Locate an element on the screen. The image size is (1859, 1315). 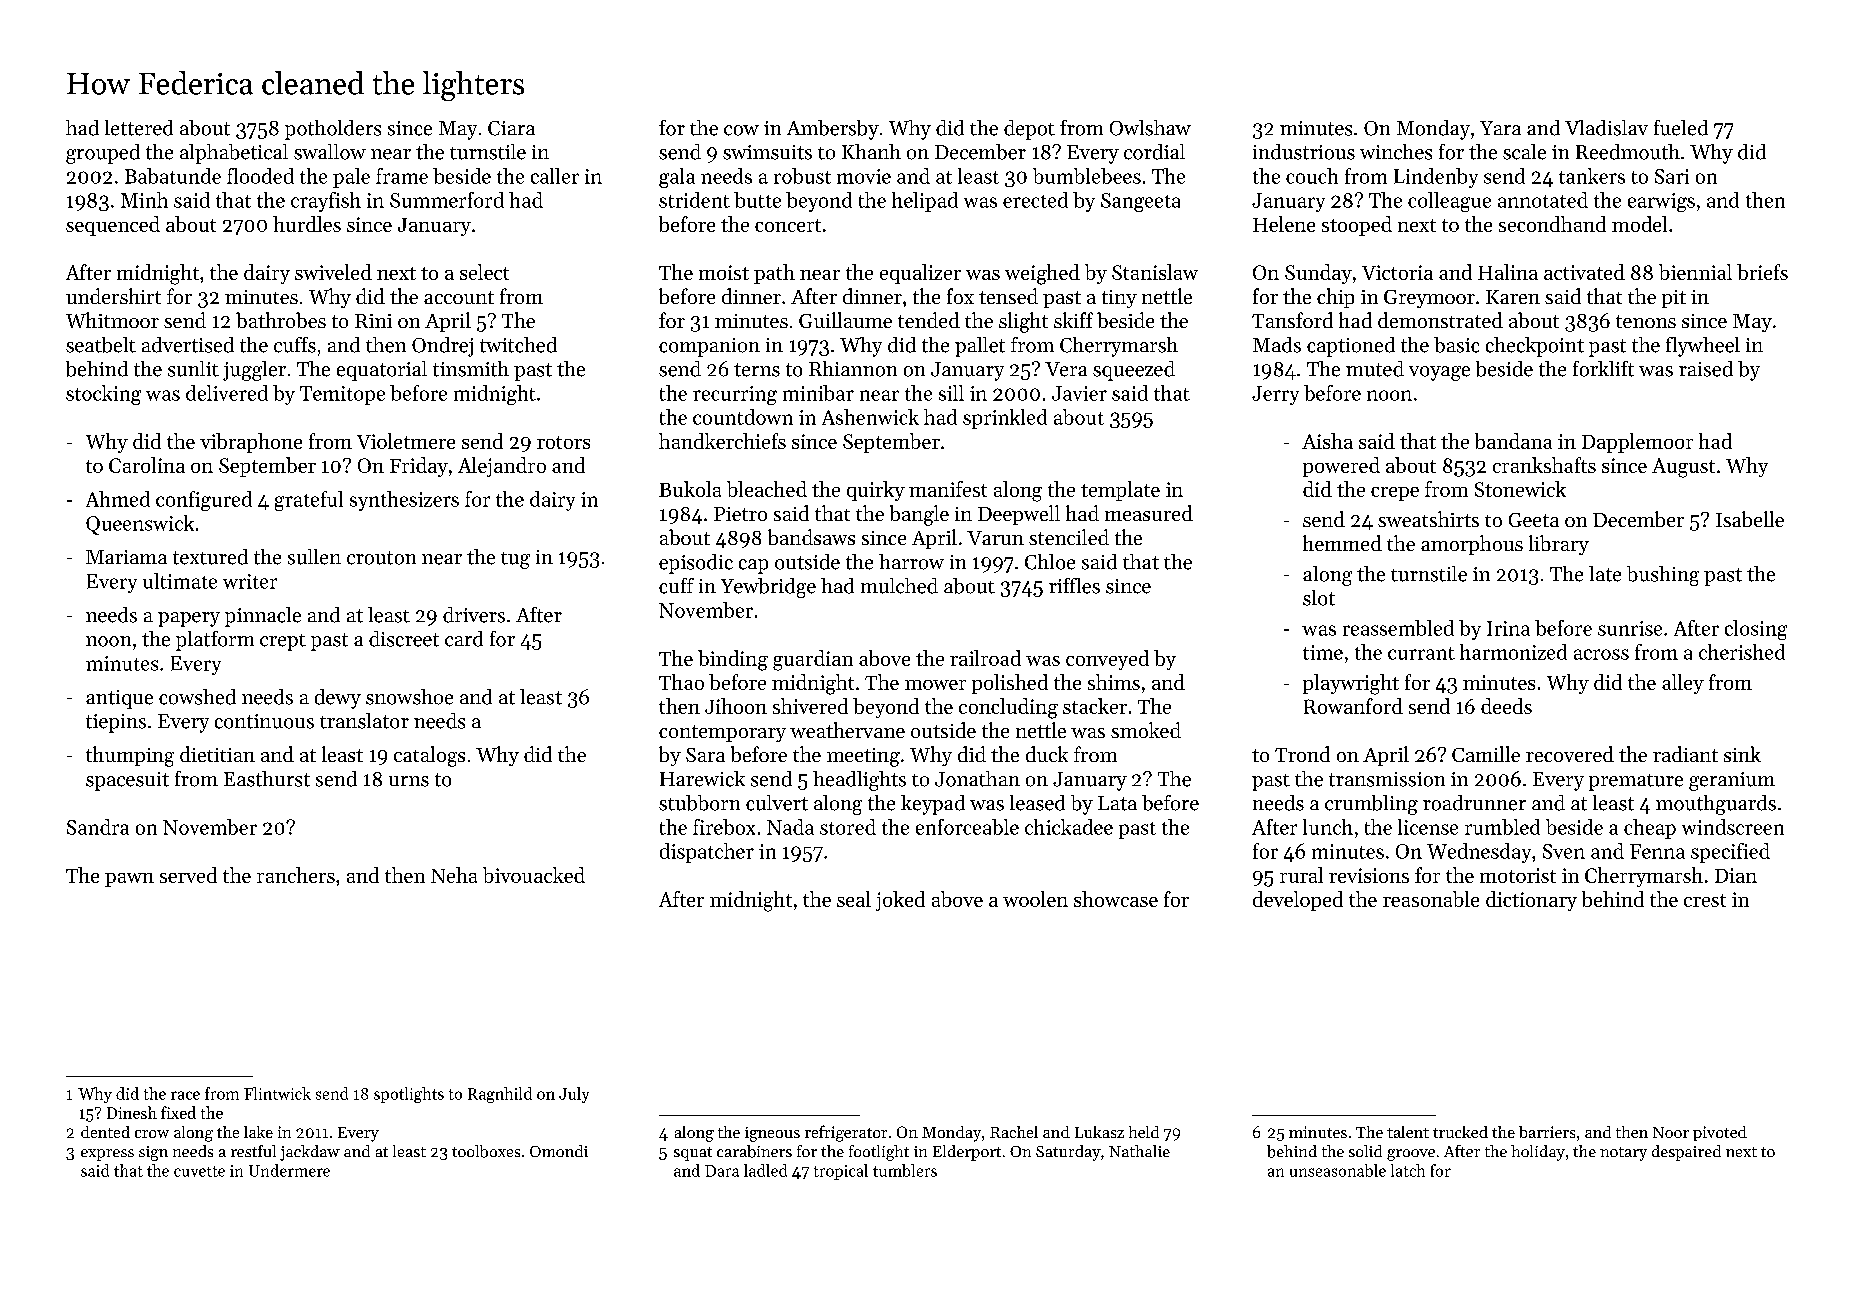
cuvette is located at coordinates (199, 1171).
